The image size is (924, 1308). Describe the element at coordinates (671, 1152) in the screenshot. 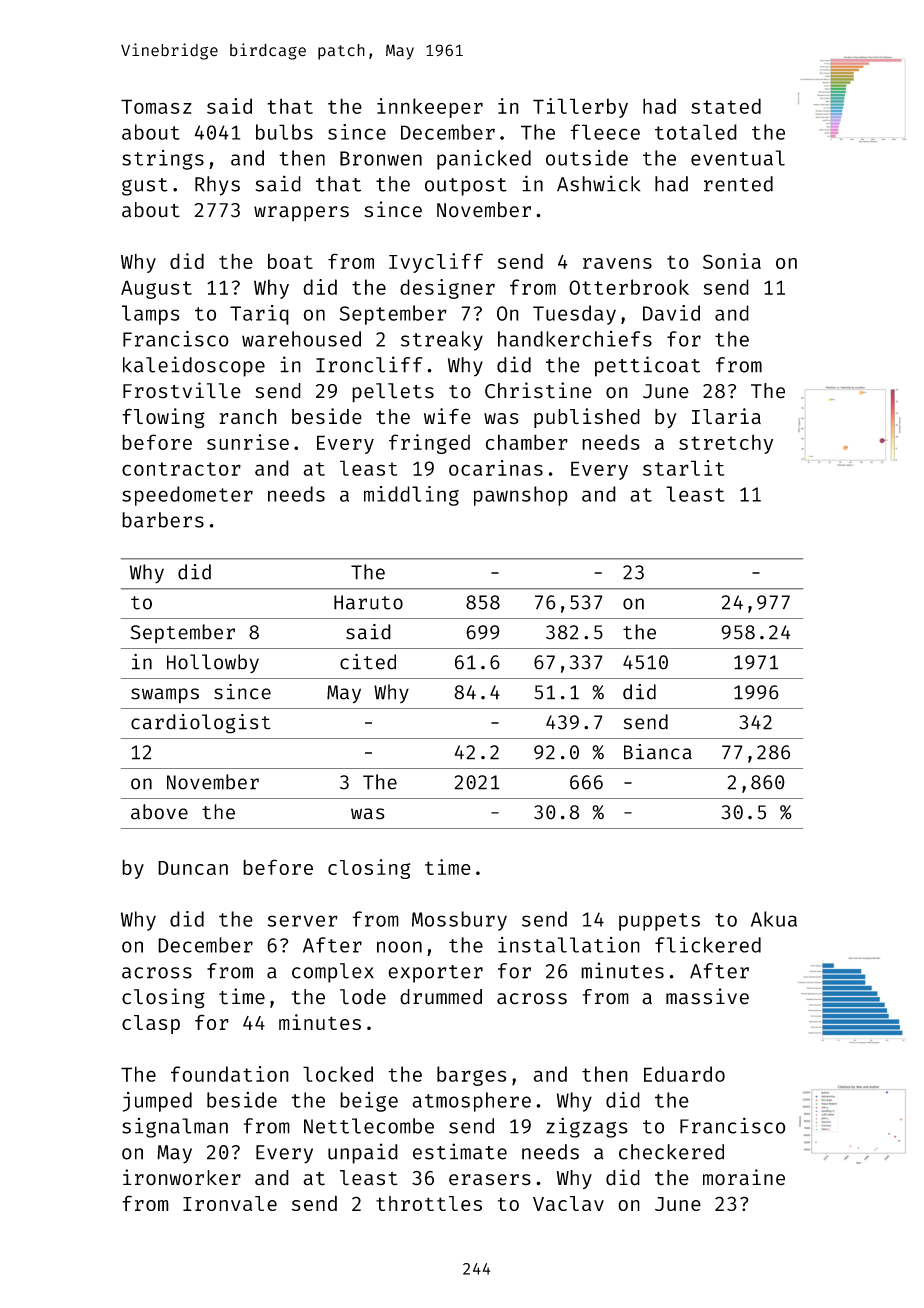

I see `checkered` at that location.
